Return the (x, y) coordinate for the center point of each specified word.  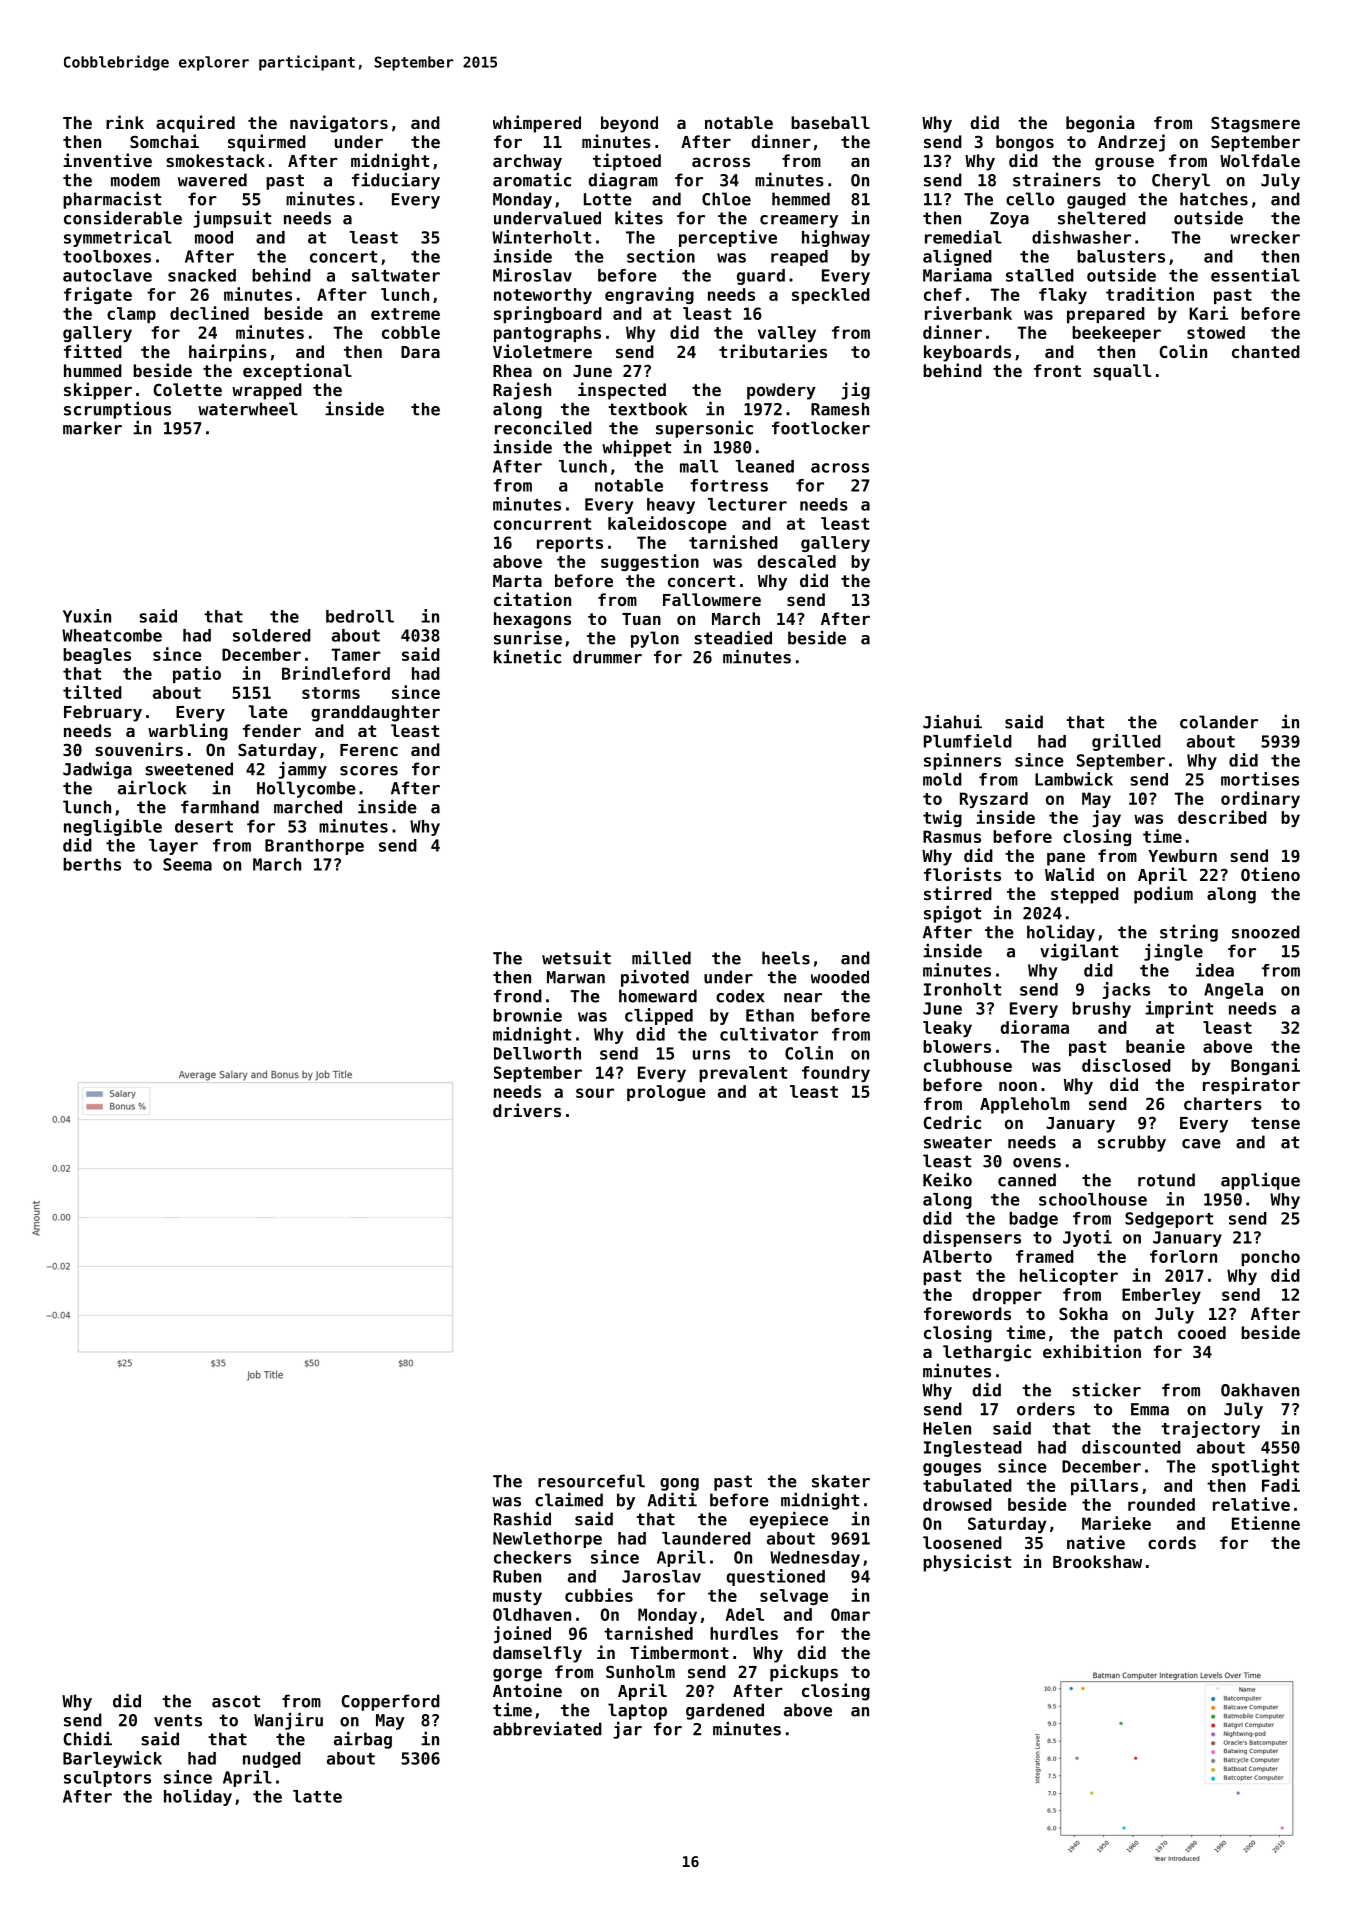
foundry (836, 1074)
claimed (569, 1500)
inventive (107, 160)
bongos (1025, 143)
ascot (236, 1701)
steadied (733, 638)
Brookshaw (1097, 1561)
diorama (1034, 1027)
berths (92, 864)
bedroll (360, 616)
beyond (629, 124)
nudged (272, 1760)
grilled (1126, 742)
